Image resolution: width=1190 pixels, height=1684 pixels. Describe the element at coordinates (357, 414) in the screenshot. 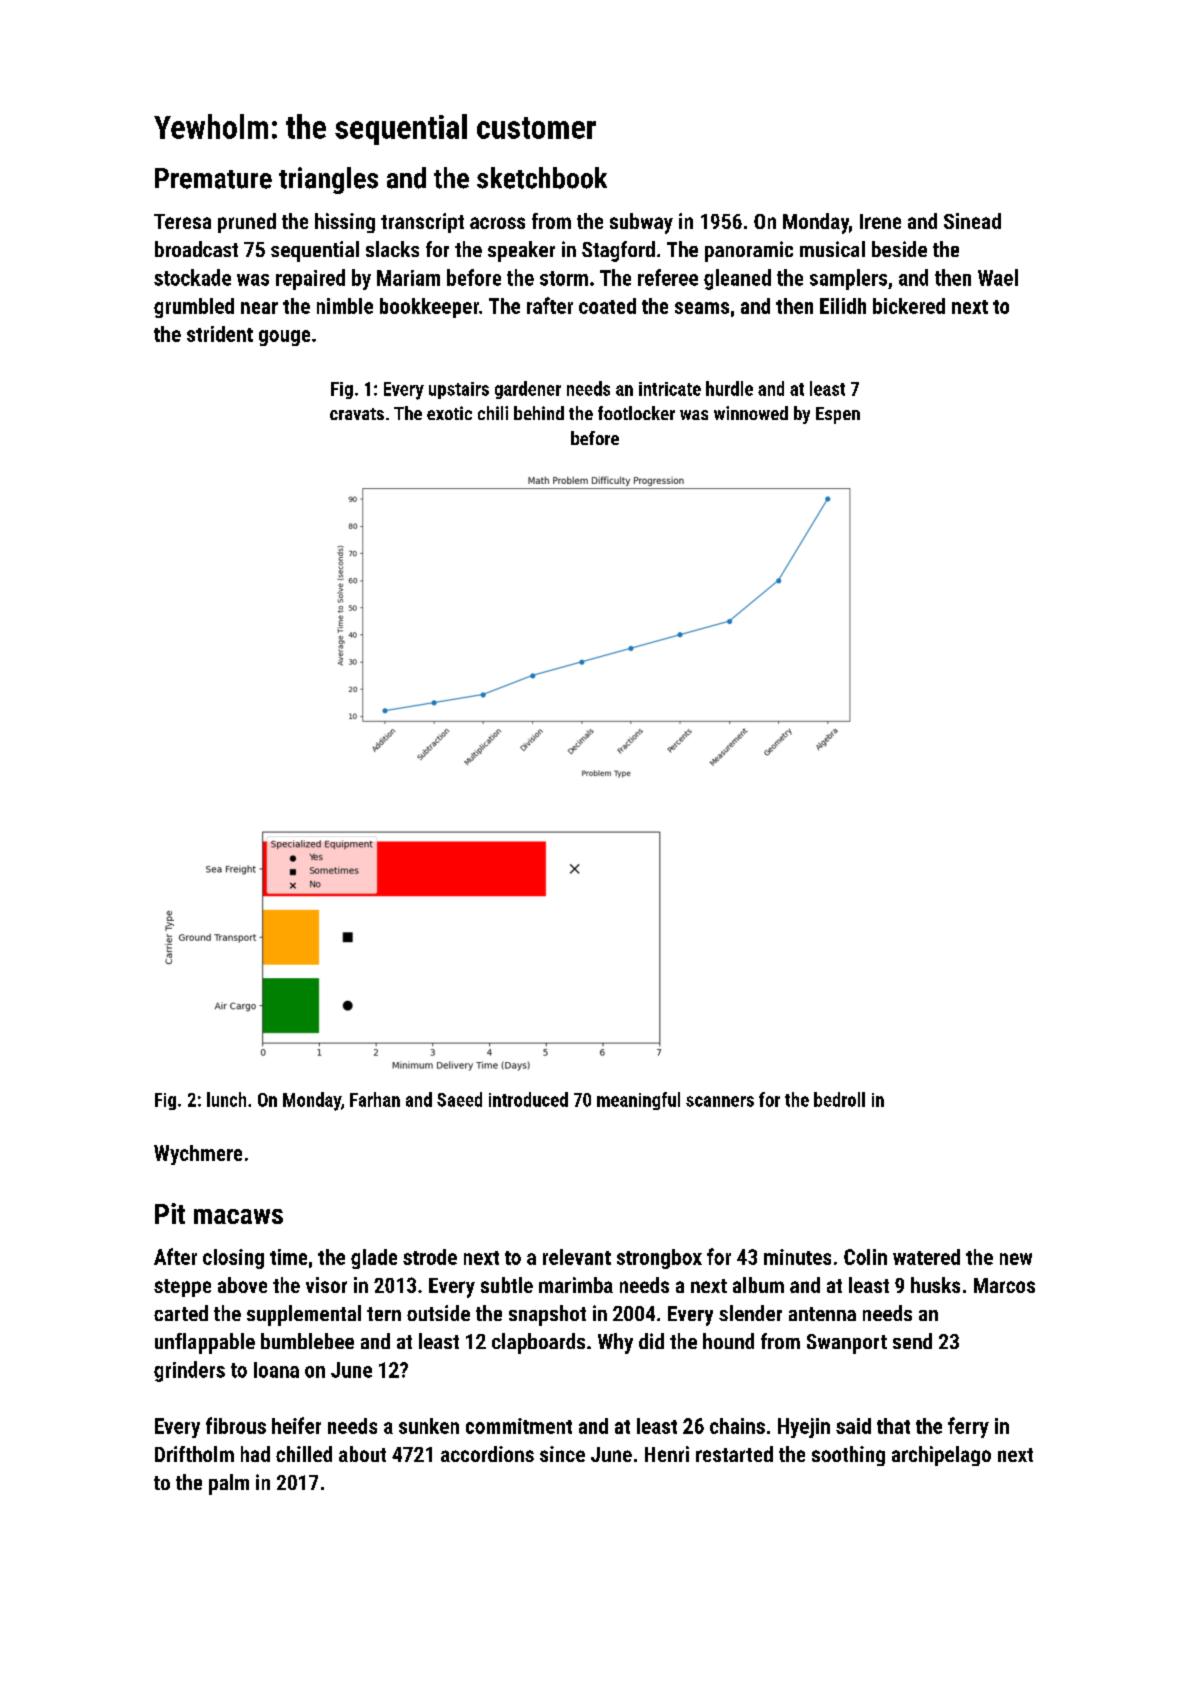

I see `cravats` at that location.
